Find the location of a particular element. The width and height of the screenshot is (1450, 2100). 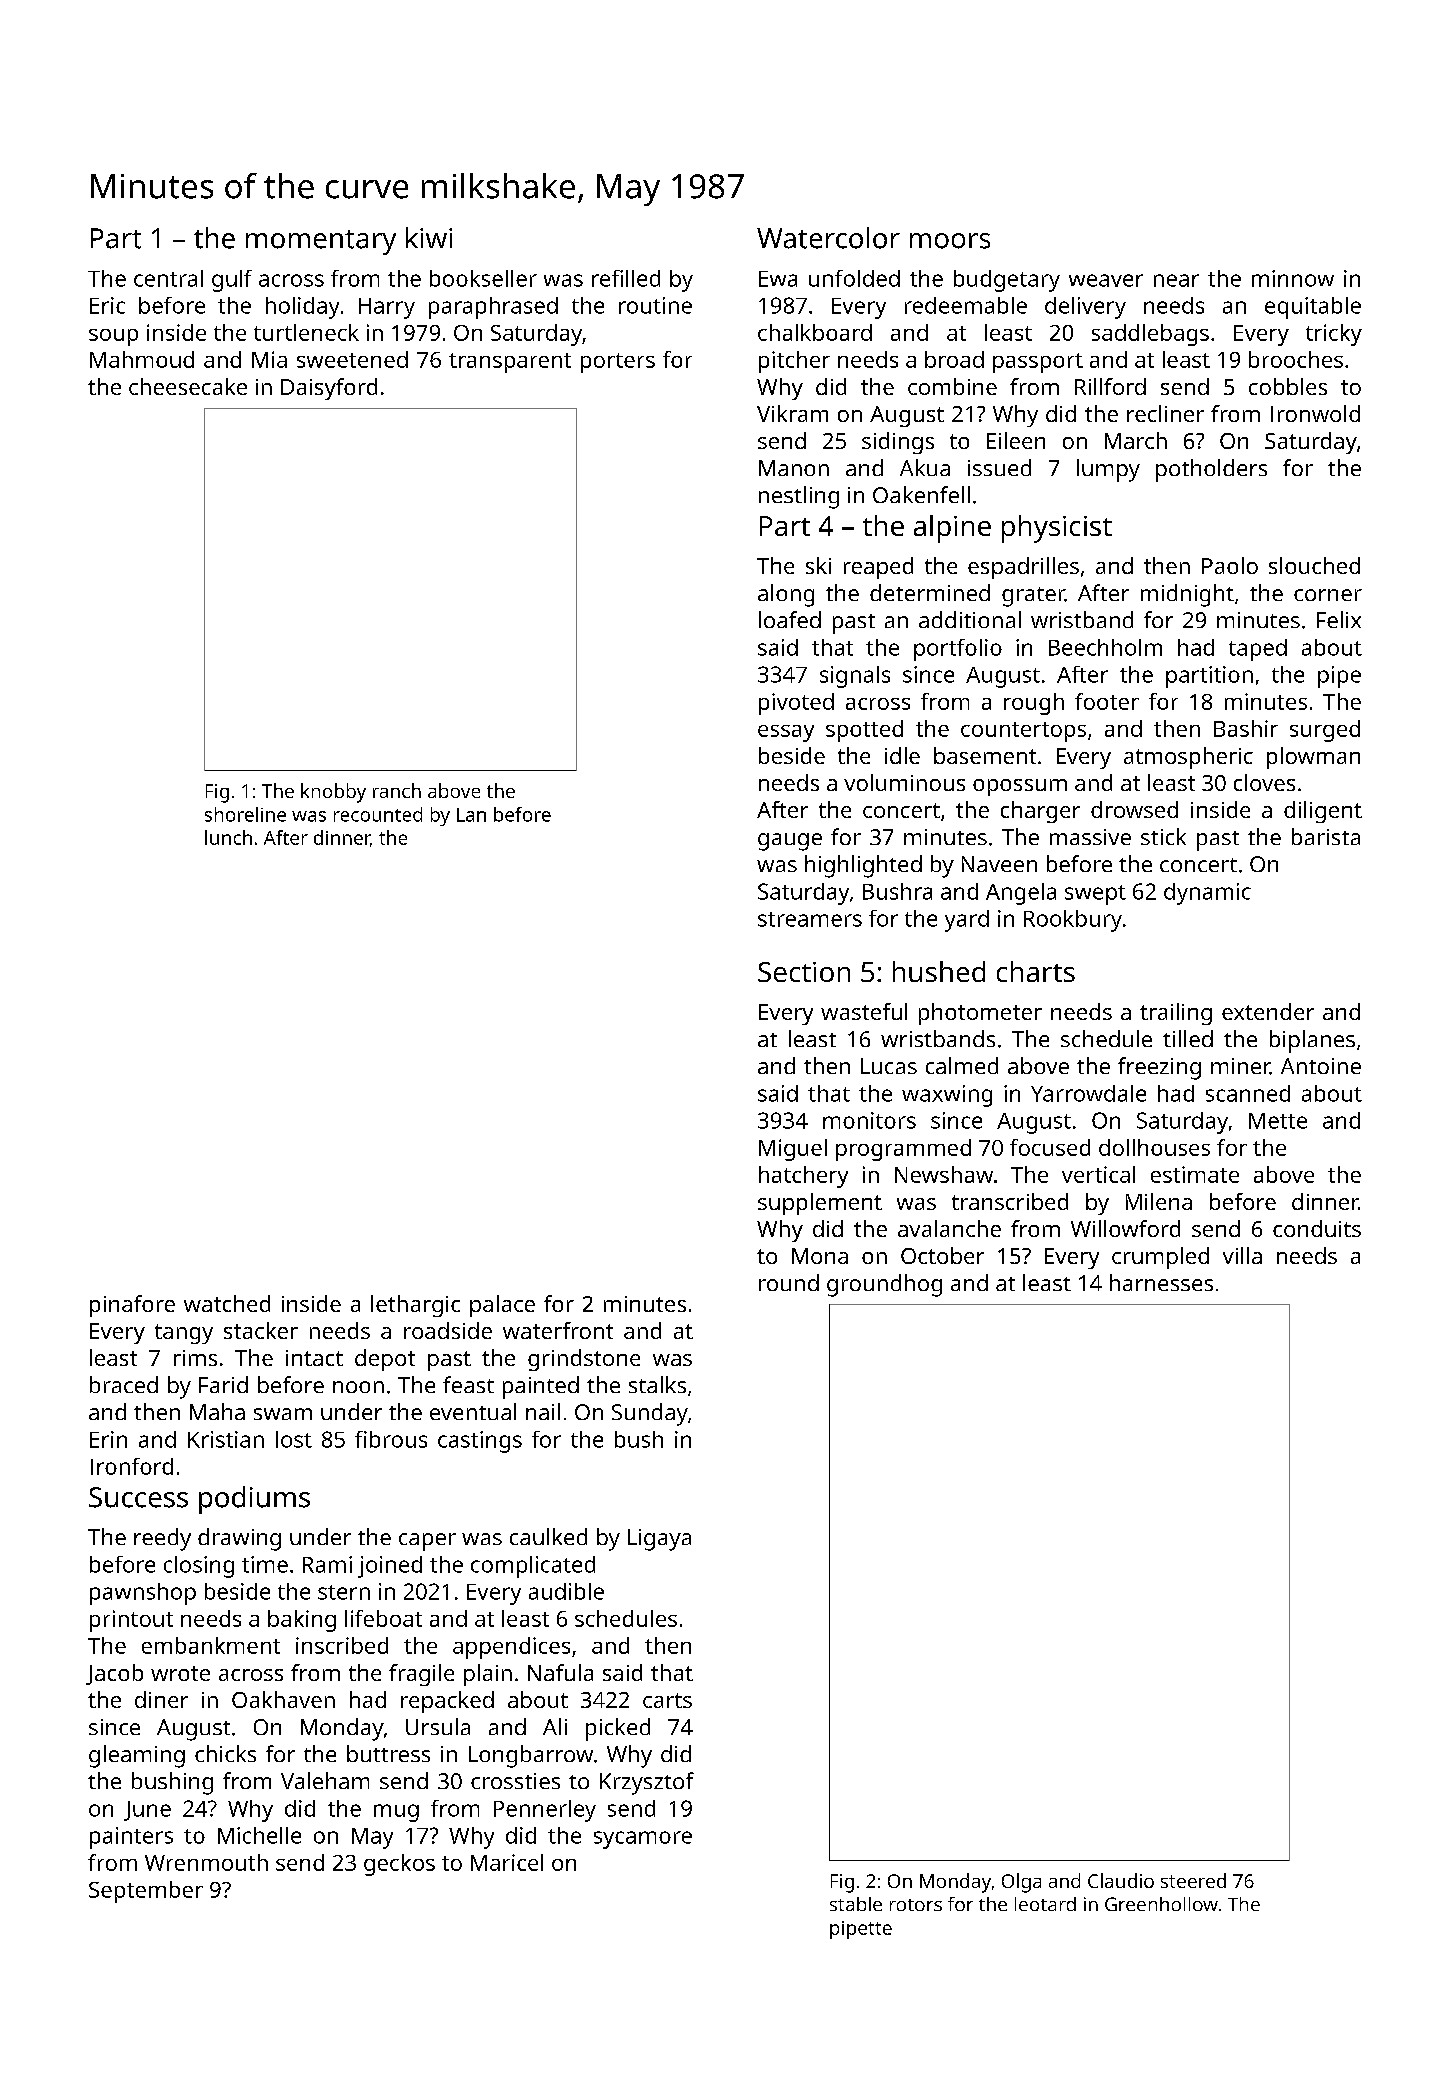

minnow is located at coordinates (1293, 278).
